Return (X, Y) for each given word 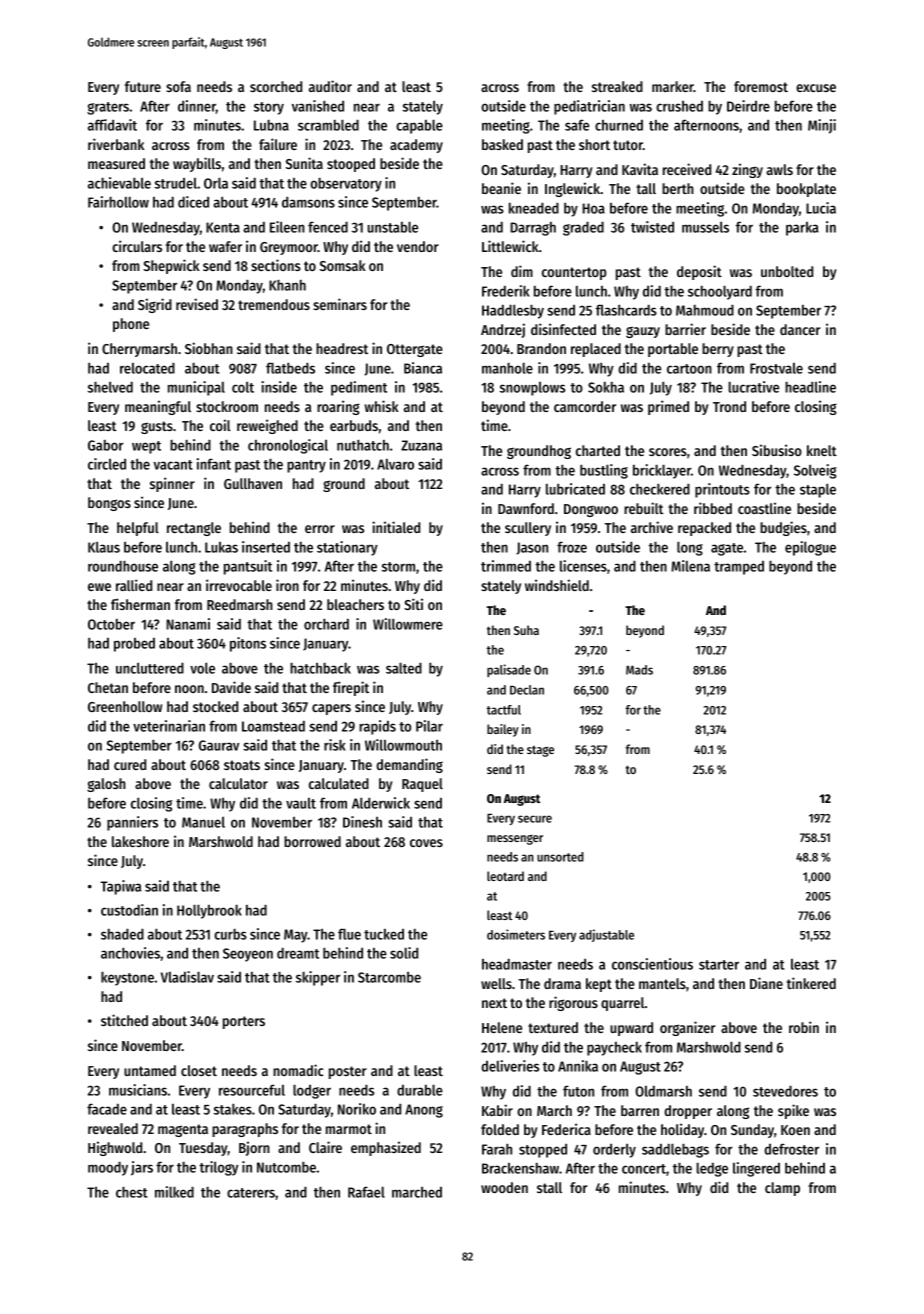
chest (132, 1192)
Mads (639, 670)
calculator (238, 783)
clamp (782, 1189)
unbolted (787, 271)
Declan (527, 690)
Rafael (366, 1192)
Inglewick (572, 189)
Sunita (304, 163)
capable (419, 127)
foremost (761, 86)
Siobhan (209, 348)
